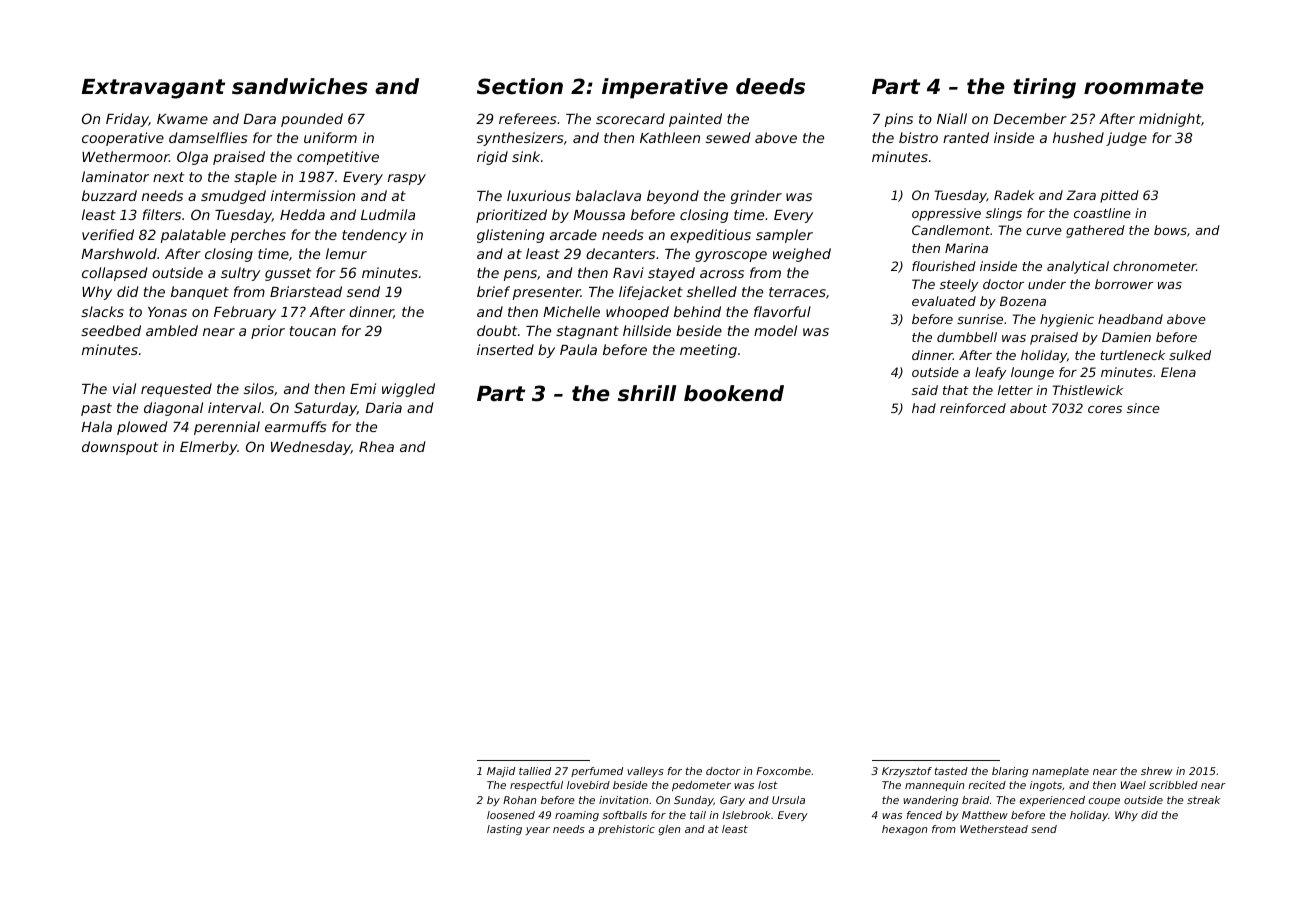 This screenshot has height=924, width=1308. What do you see at coordinates (734, 393) in the screenshot?
I see `bookend` at bounding box center [734, 393].
